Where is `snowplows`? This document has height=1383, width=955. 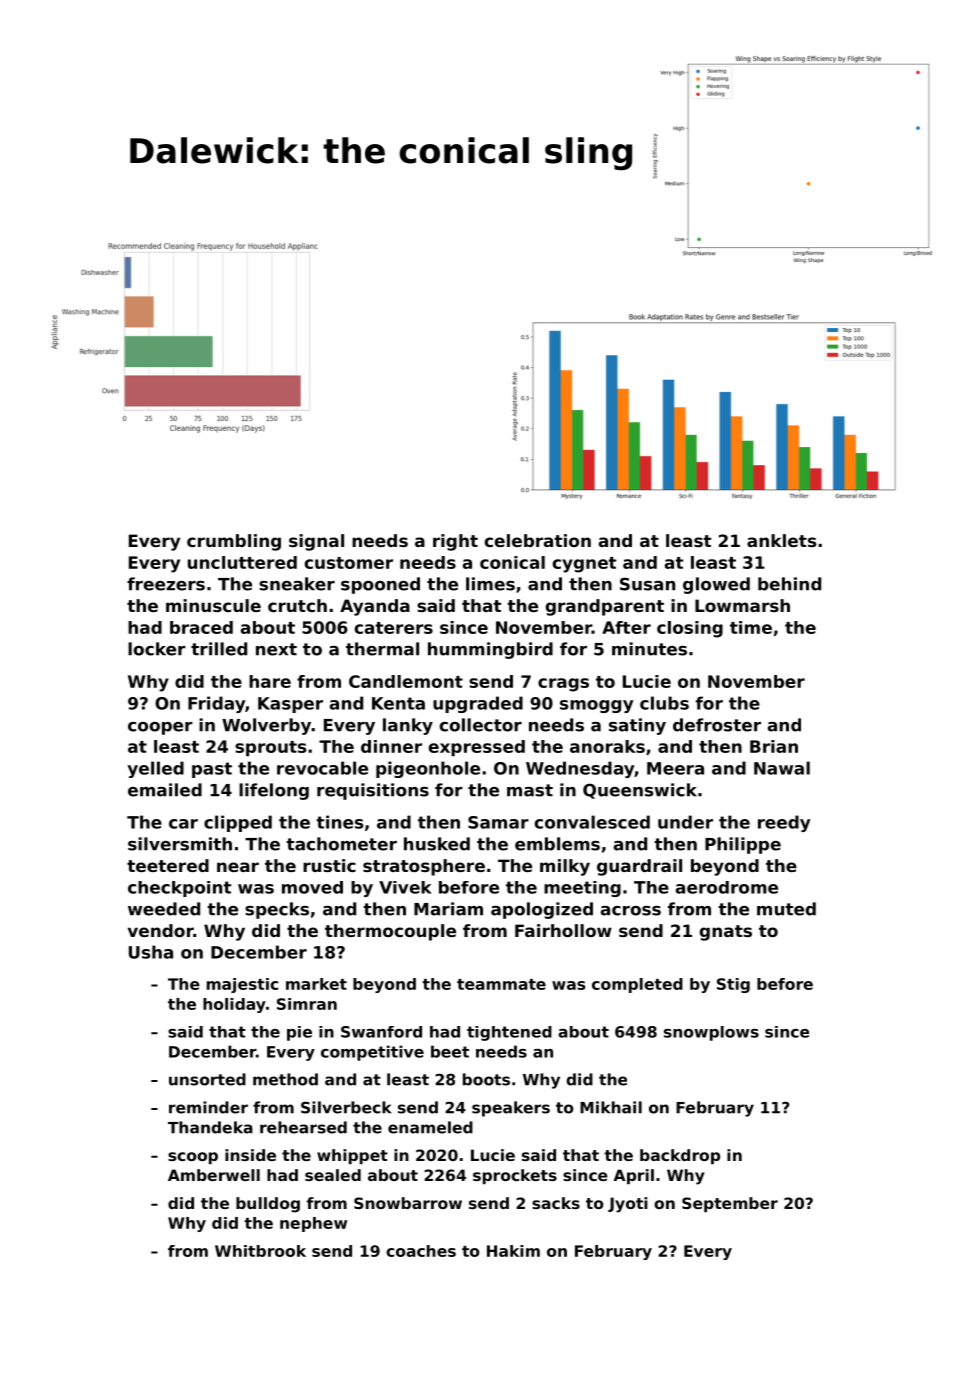 snowplows is located at coordinates (711, 1033).
